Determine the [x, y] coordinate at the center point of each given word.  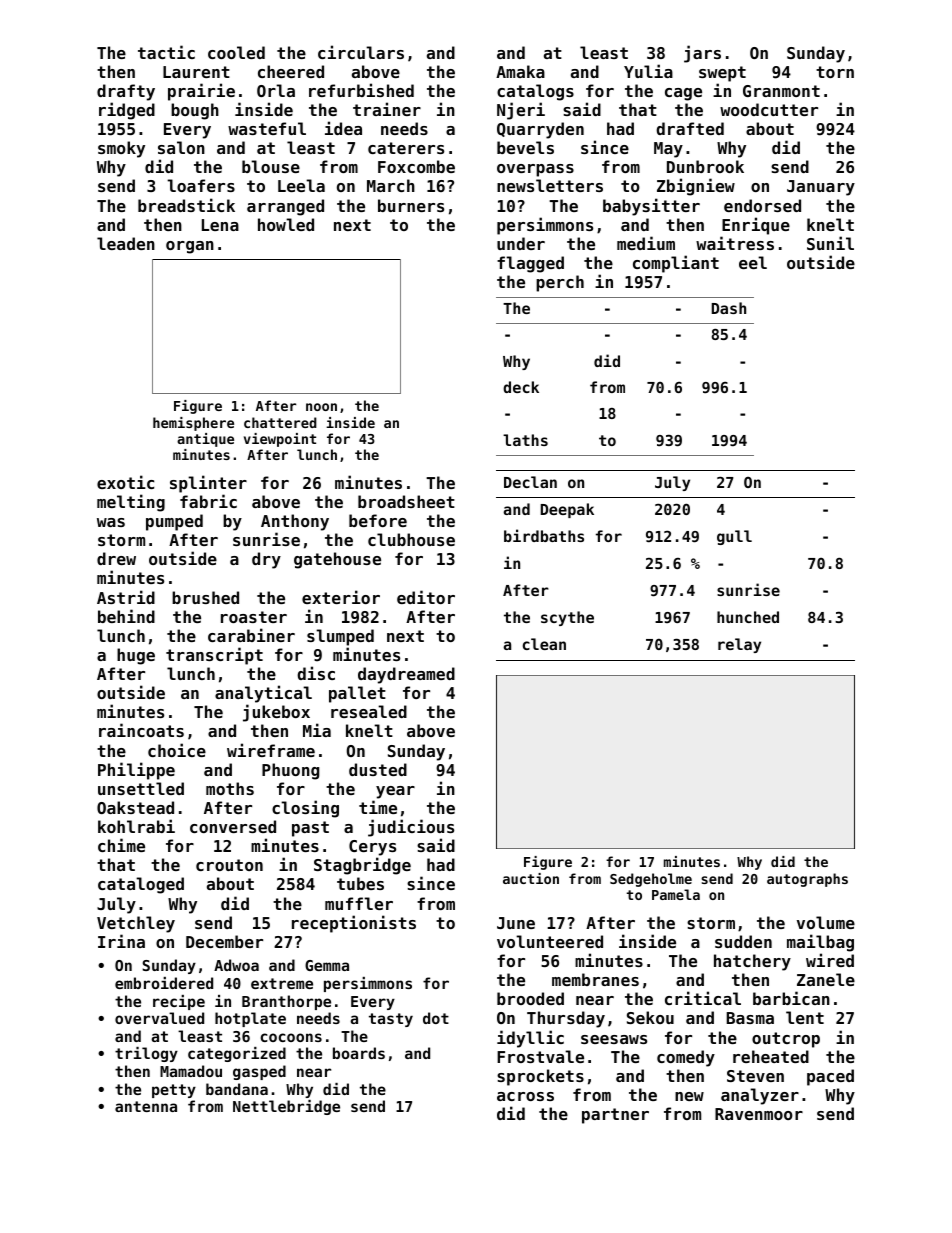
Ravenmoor [759, 1114]
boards [359, 1053]
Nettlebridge [286, 1107]
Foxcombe [416, 166]
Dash [729, 308]
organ [190, 247]
